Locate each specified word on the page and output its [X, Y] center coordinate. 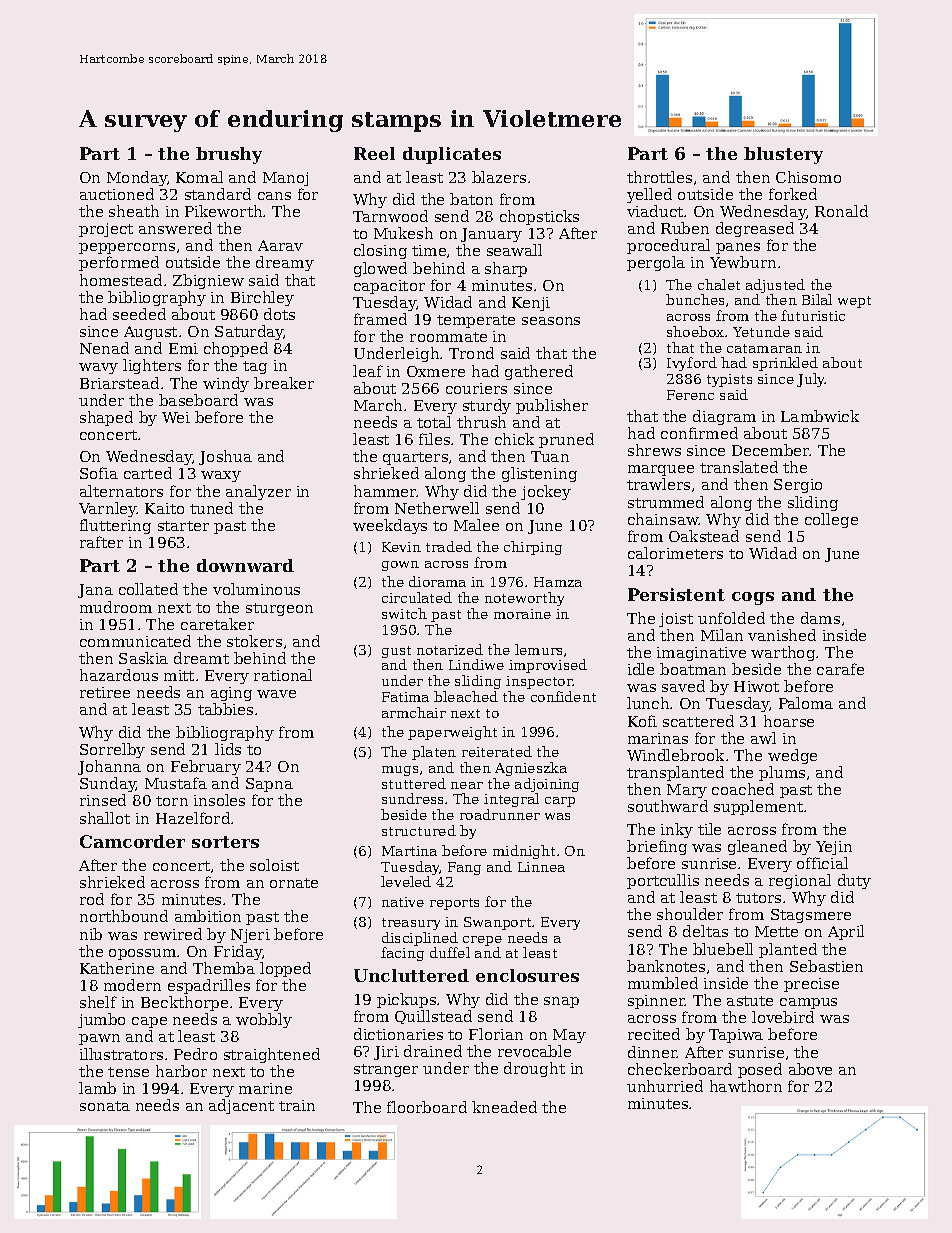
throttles [659, 177]
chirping [533, 548]
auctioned [117, 194]
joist [676, 620]
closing [380, 251]
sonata [105, 1106]
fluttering [115, 526]
